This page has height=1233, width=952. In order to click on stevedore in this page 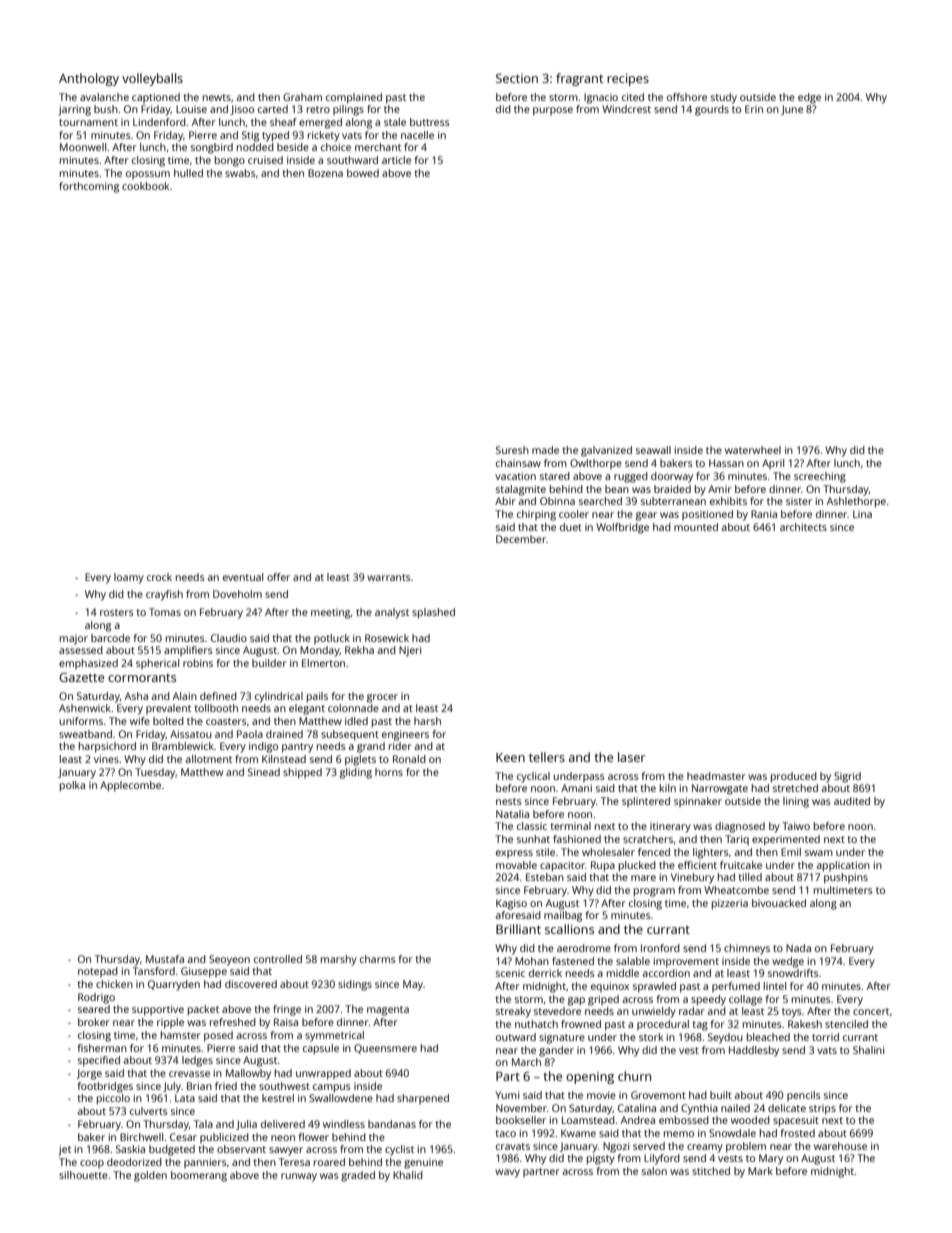, I will do `click(557, 1011)`.
